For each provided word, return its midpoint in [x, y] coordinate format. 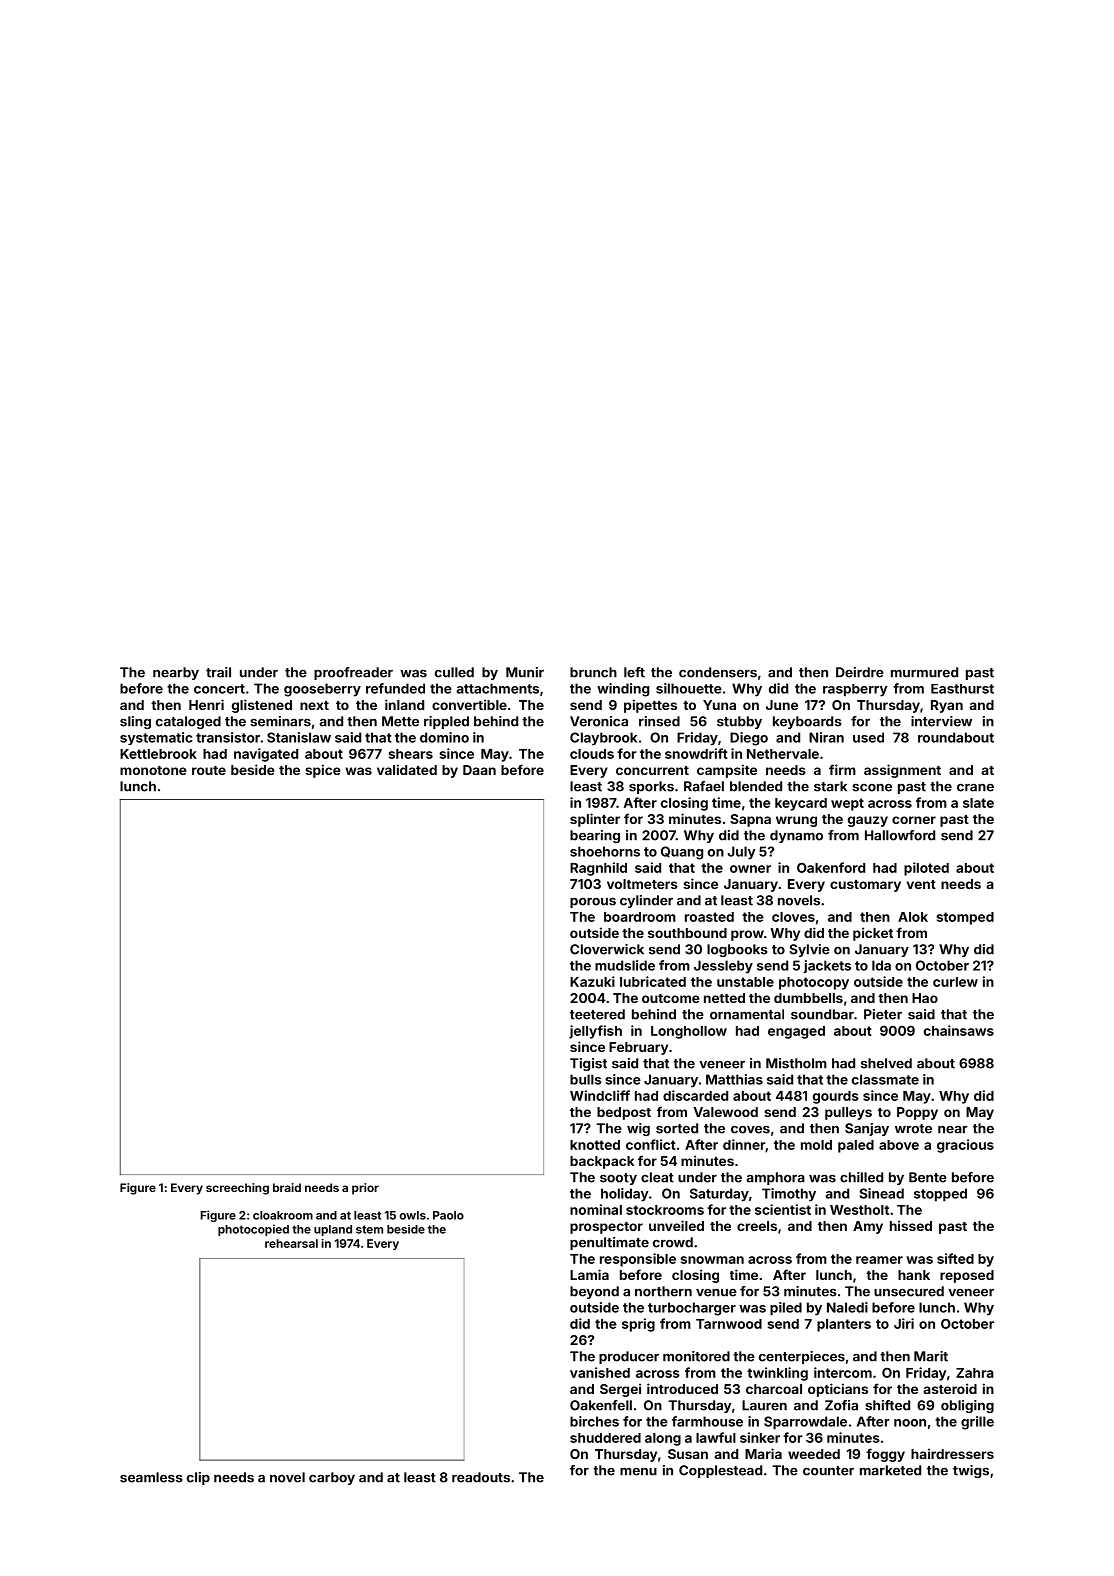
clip [198, 1478]
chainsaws [959, 1030]
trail [218, 672]
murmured [924, 672]
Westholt [859, 1210]
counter [828, 1471]
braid [287, 1187]
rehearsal [291, 1243]
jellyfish [595, 1032]
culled [454, 672]
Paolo [448, 1215]
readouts [481, 1477]
